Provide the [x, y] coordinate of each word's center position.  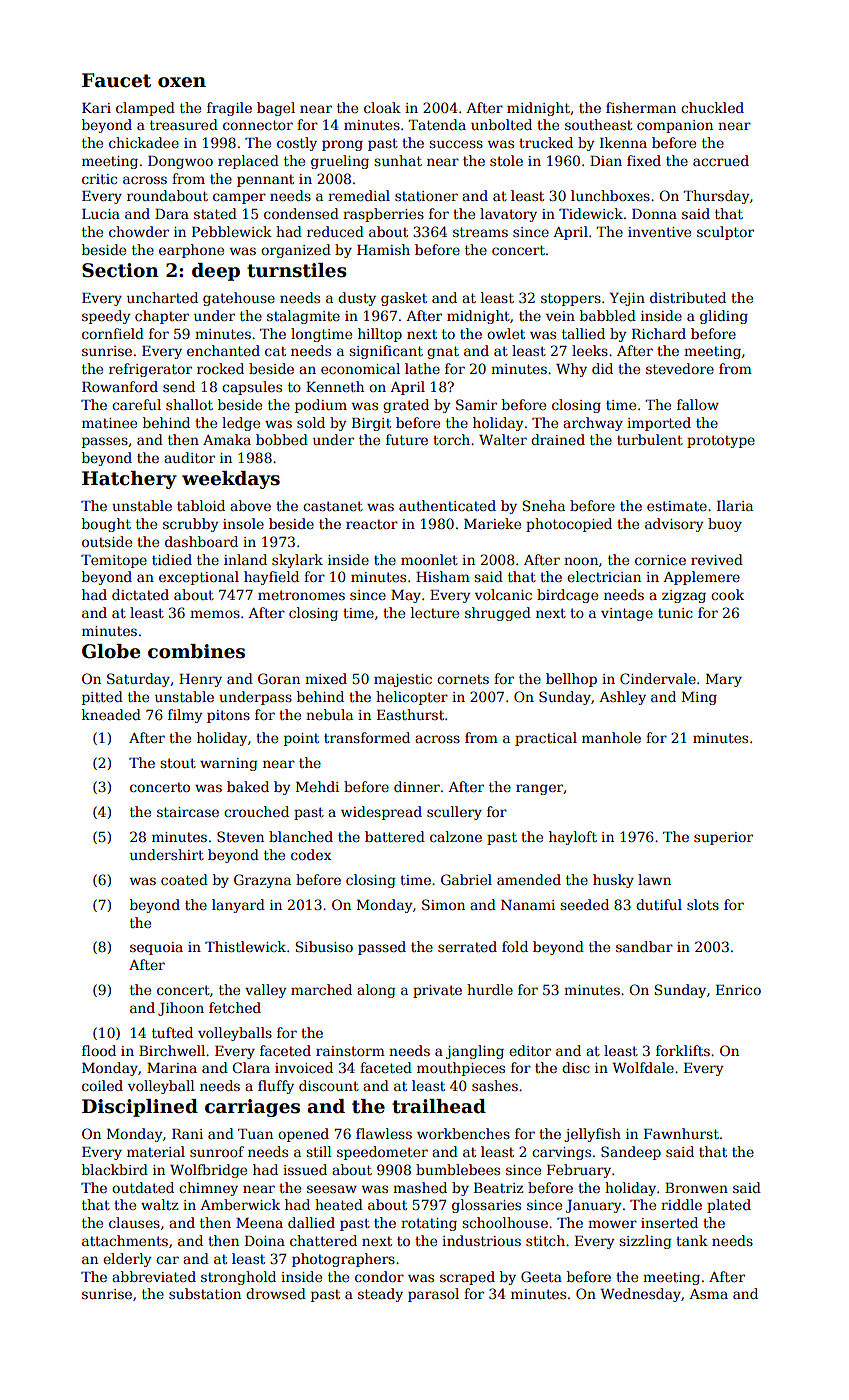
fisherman [641, 107]
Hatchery [129, 480]
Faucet [116, 80]
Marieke [492, 523]
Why [571, 370]
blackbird [115, 1169]
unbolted [501, 124]
